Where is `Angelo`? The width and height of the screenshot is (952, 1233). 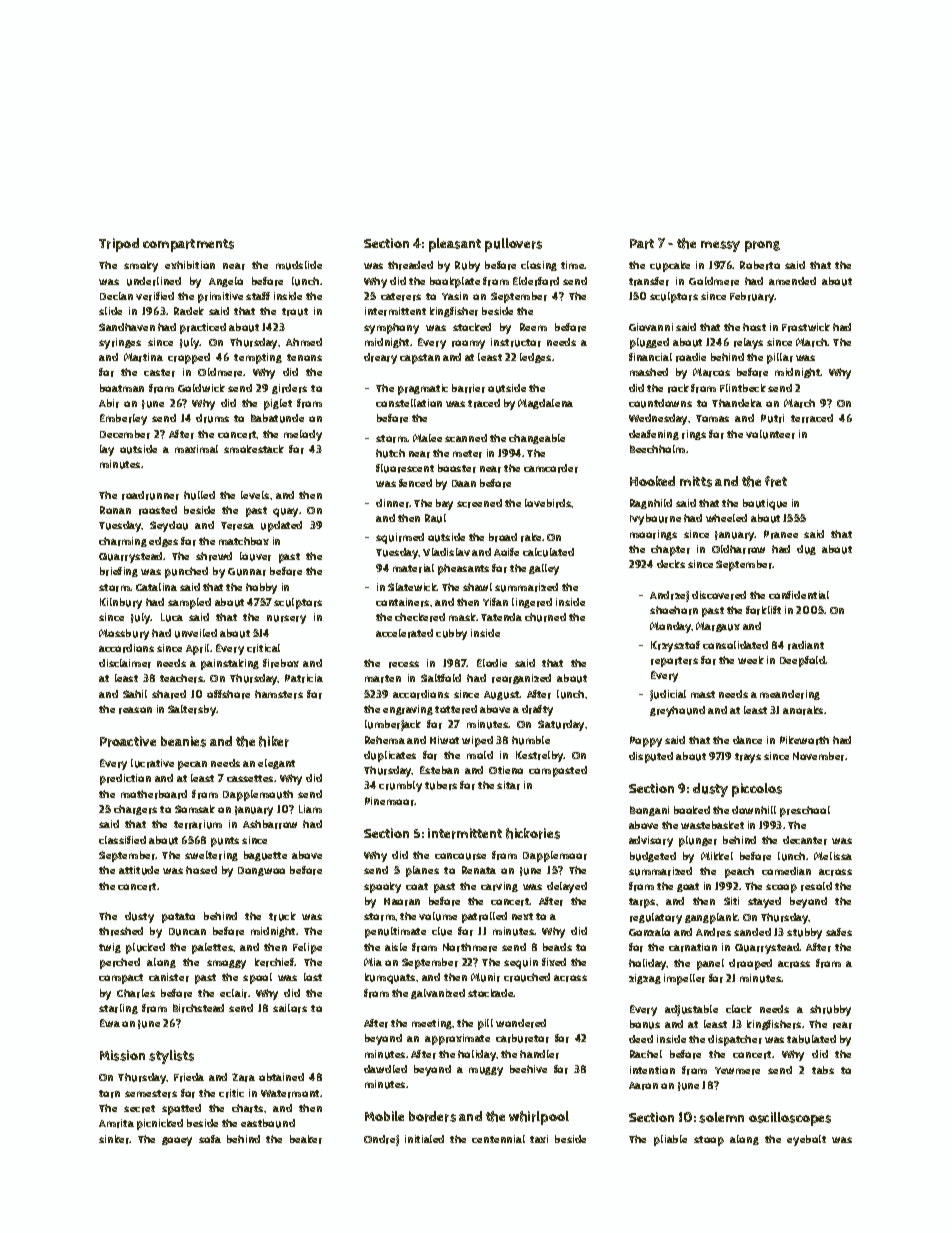
Angelo is located at coordinates (226, 282).
